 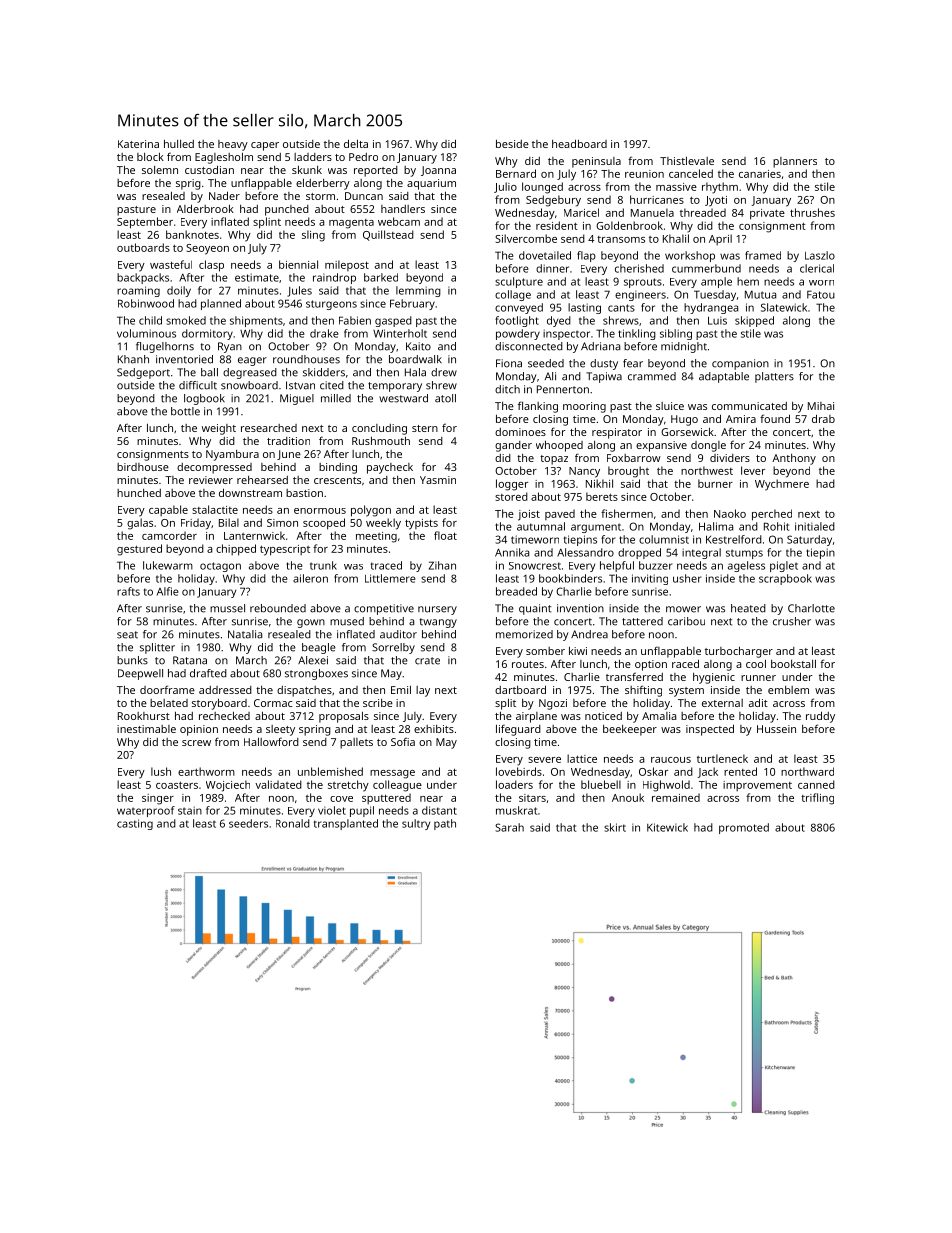 What do you see at coordinates (512, 552) in the page?
I see `Annika` at bounding box center [512, 552].
